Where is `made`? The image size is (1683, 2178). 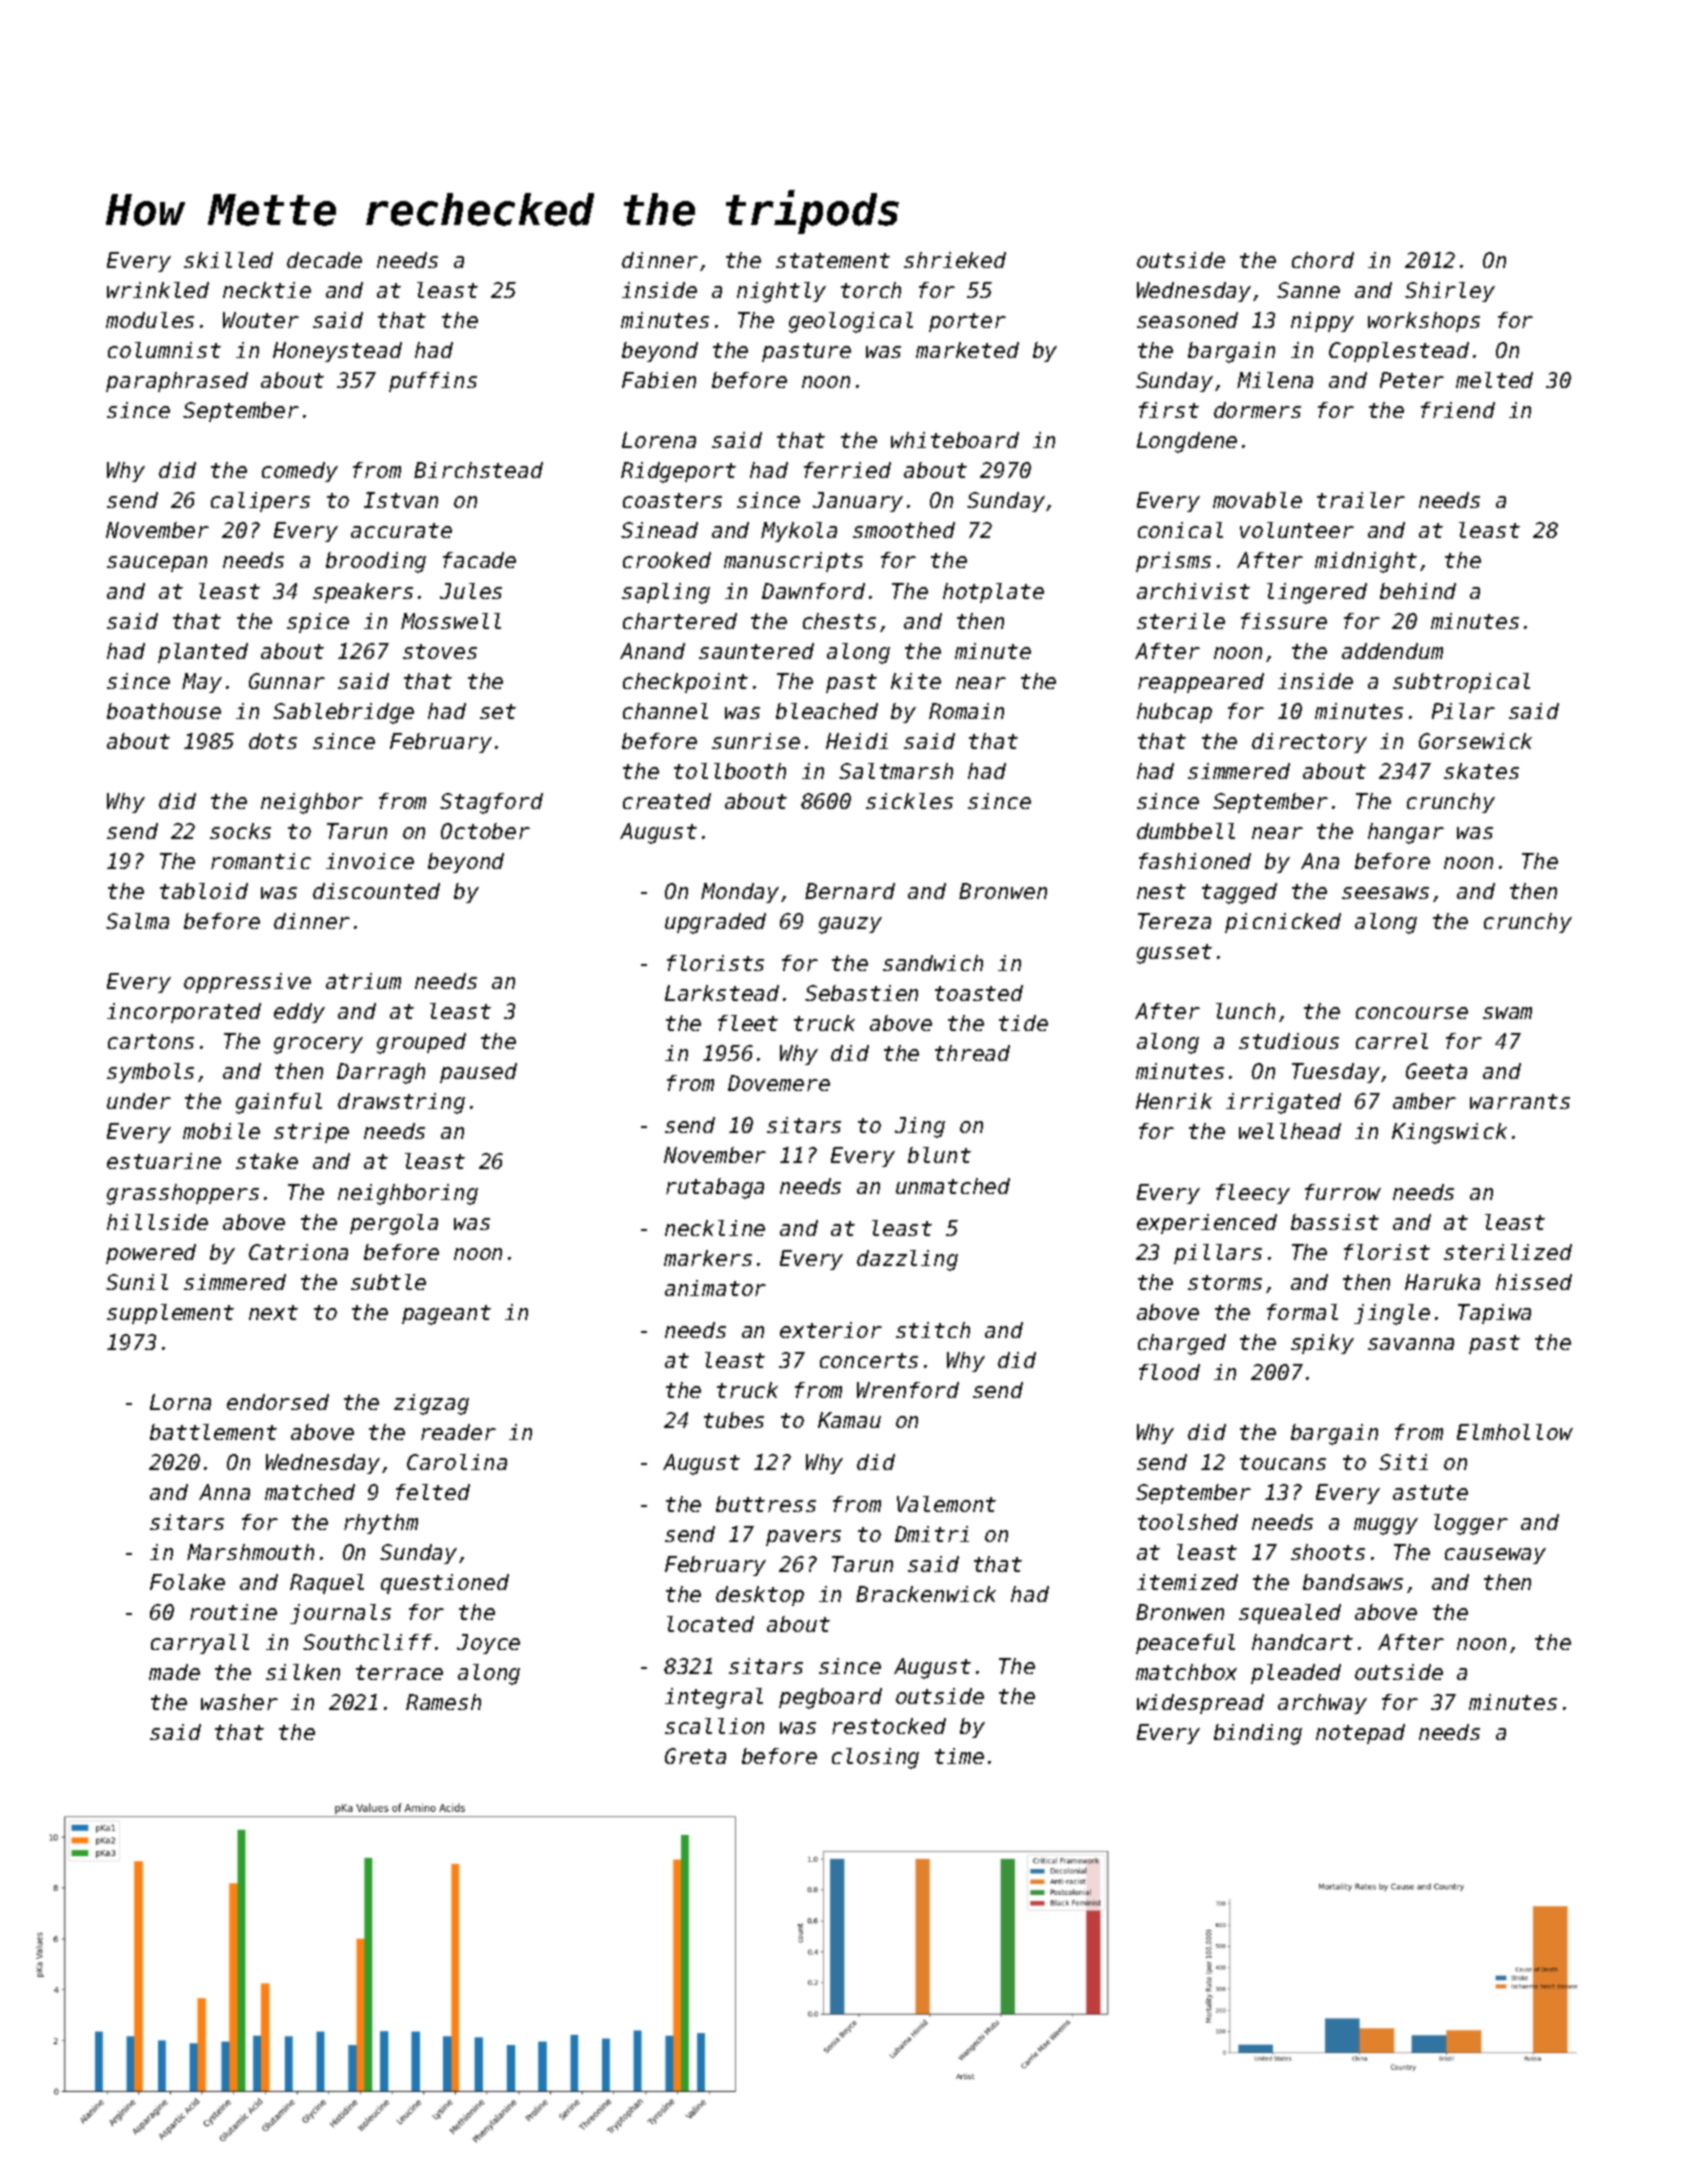
made is located at coordinates (174, 1672).
